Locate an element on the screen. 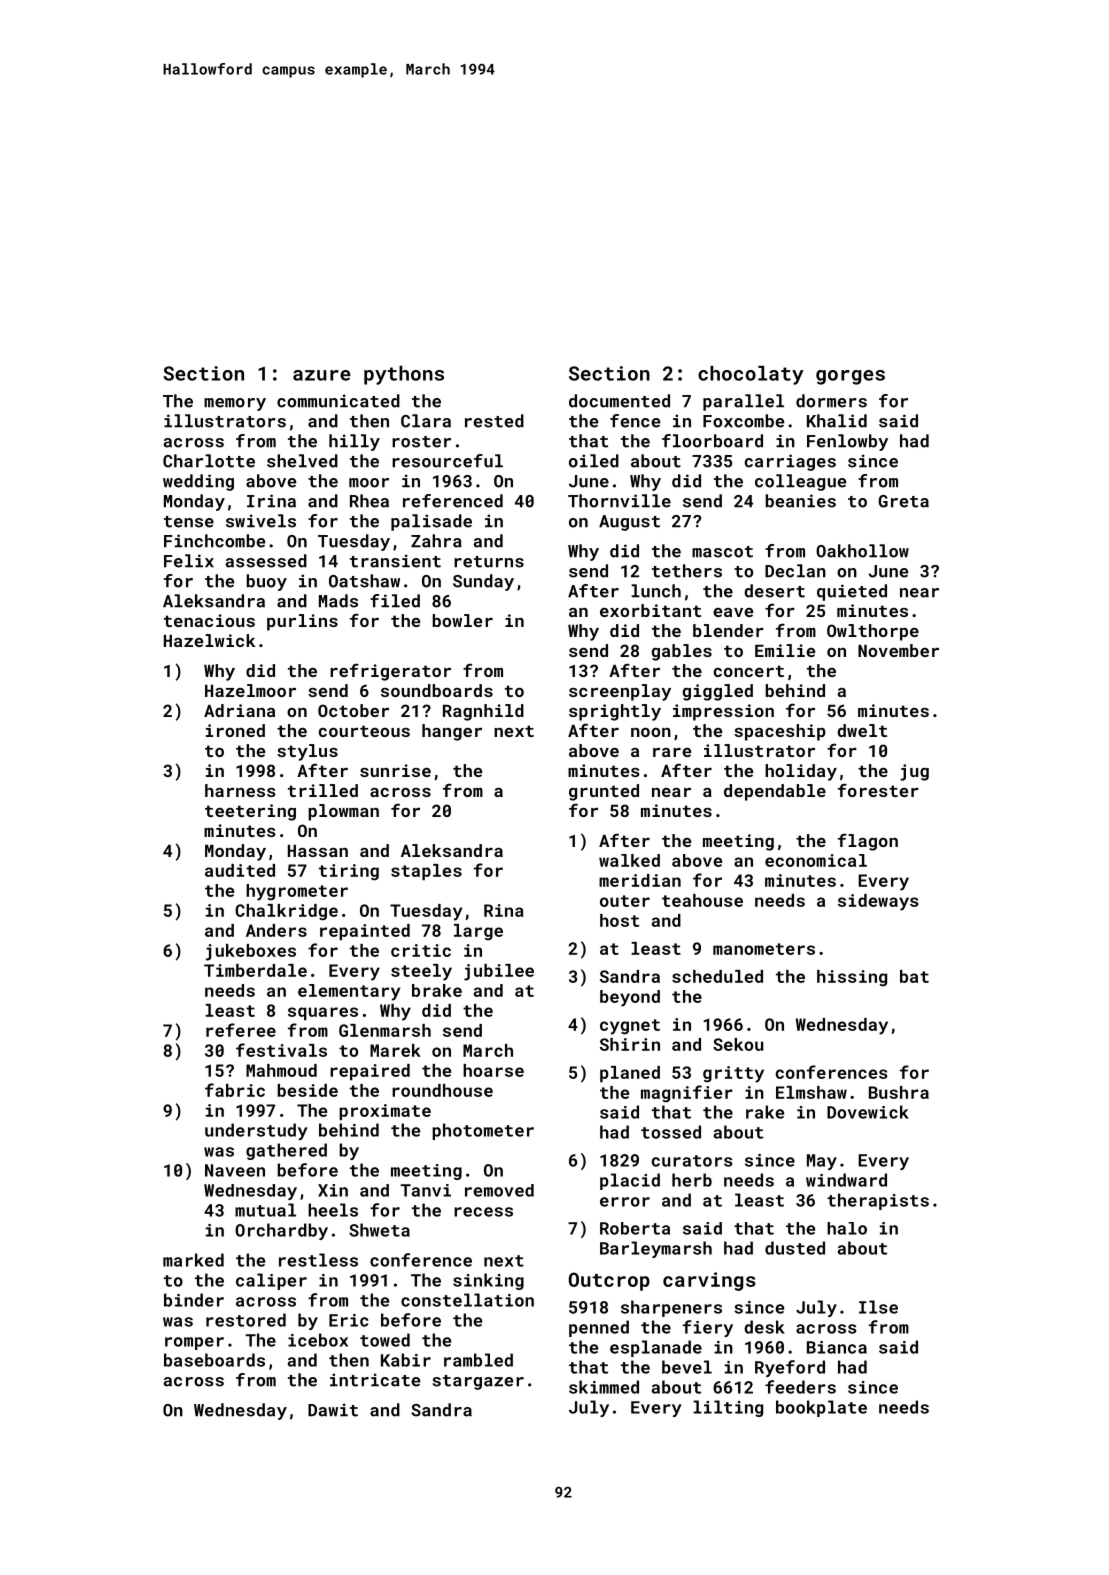 The image size is (1109, 1575). understudy is located at coordinates (256, 1131).
